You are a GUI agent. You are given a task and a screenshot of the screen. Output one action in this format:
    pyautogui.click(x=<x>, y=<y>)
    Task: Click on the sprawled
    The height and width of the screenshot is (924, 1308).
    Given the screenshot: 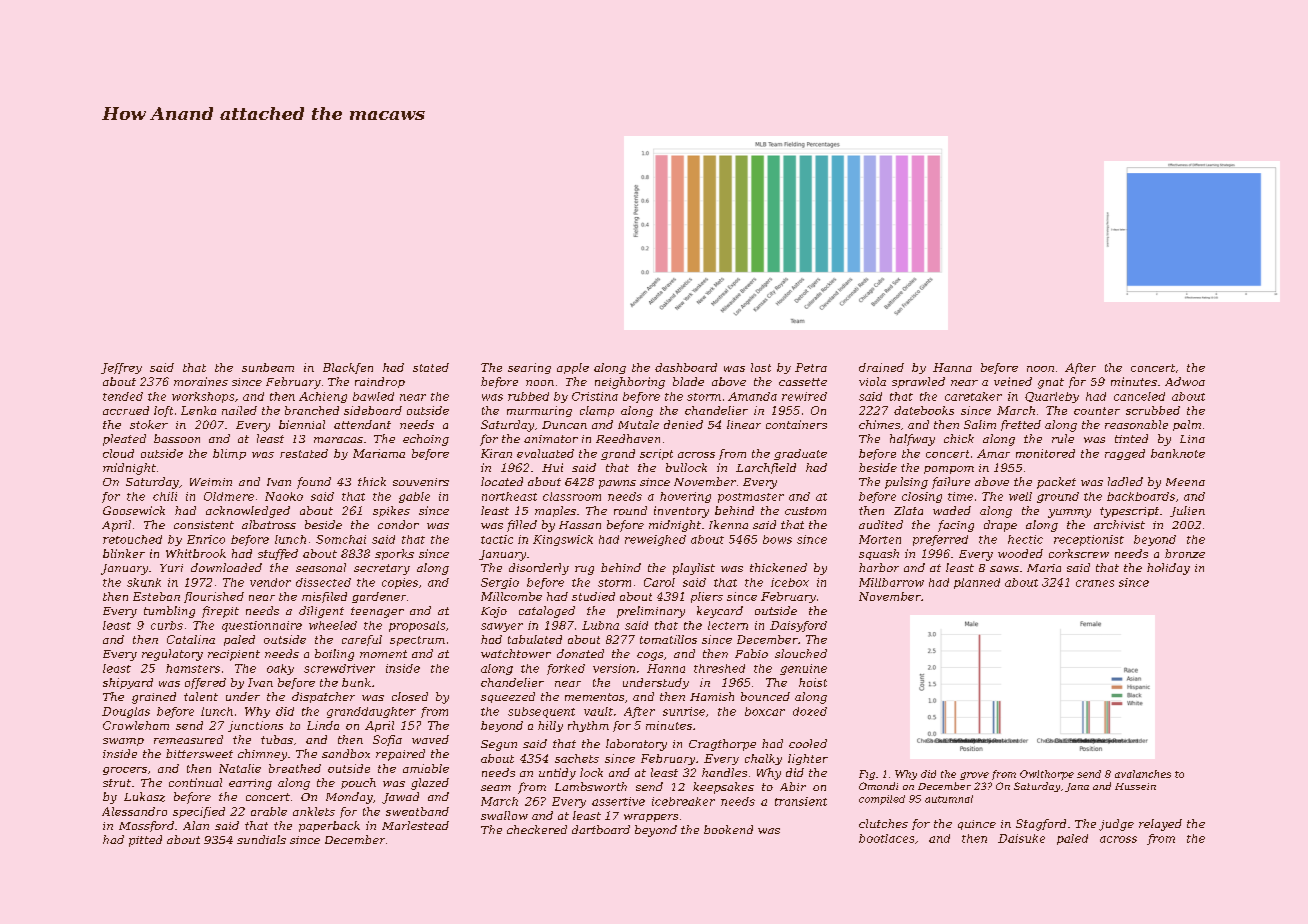 What is the action you would take?
    pyautogui.click(x=918, y=382)
